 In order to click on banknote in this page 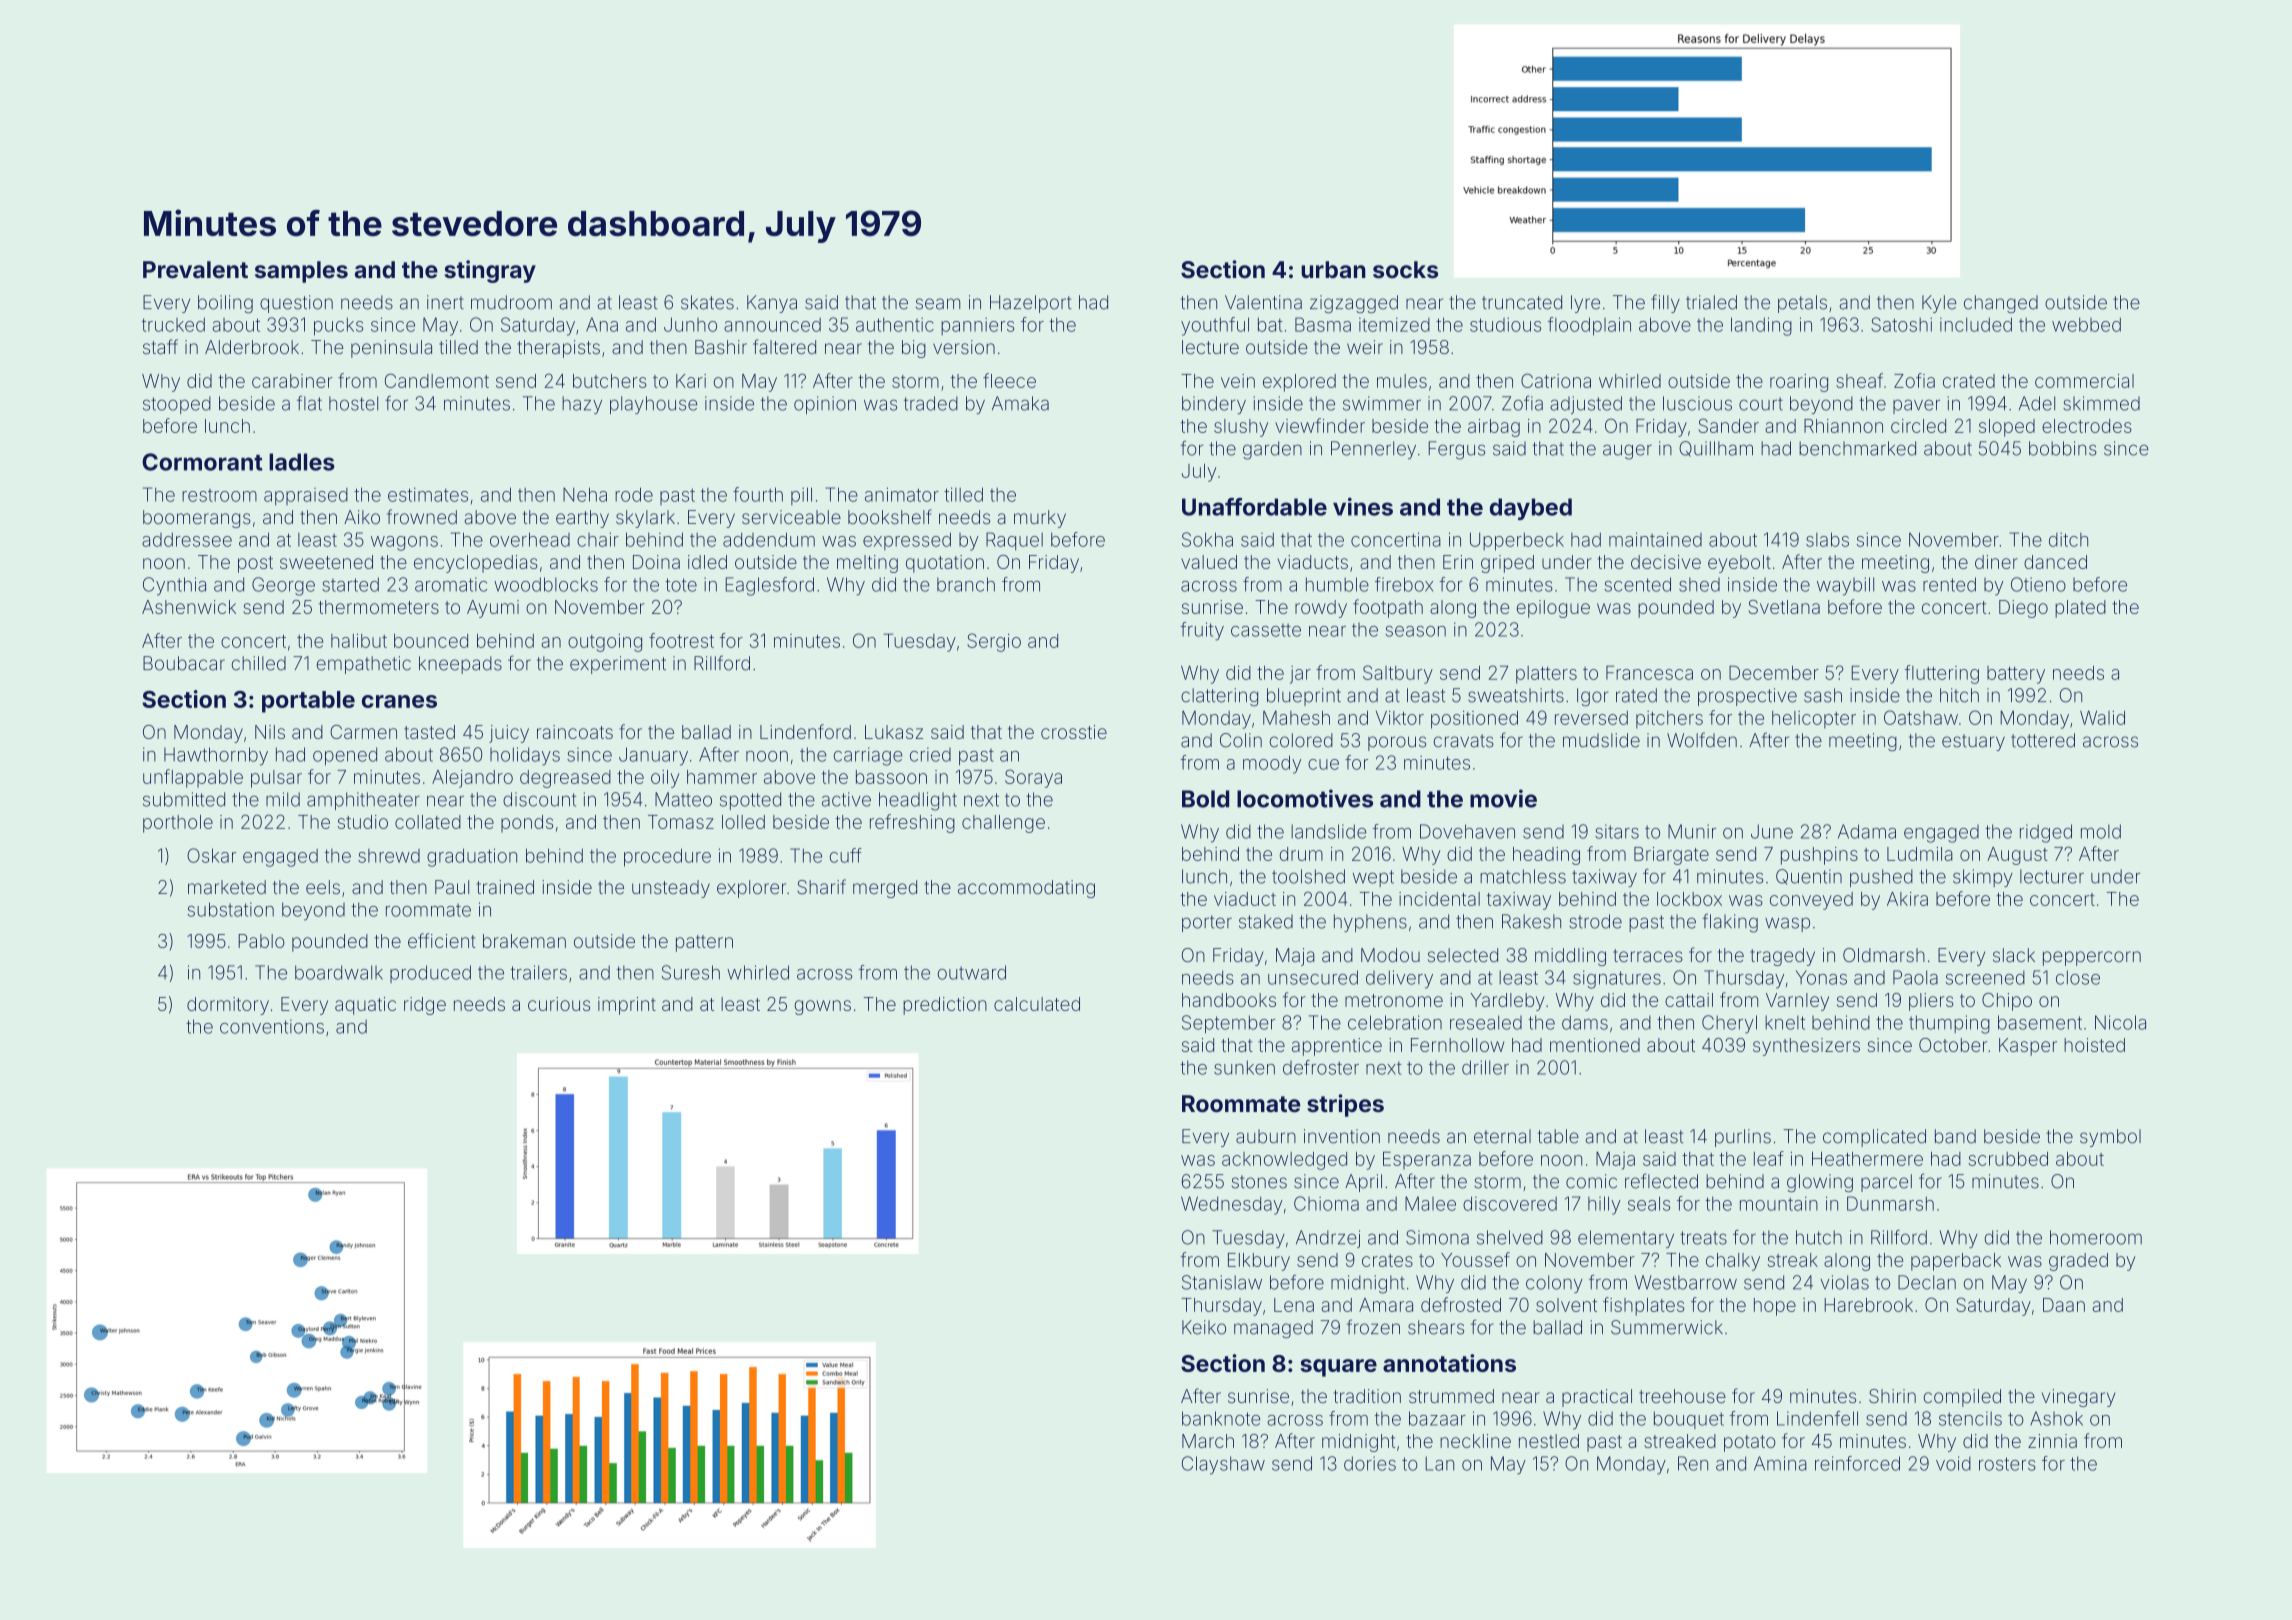, I will do `click(1221, 1418)`.
